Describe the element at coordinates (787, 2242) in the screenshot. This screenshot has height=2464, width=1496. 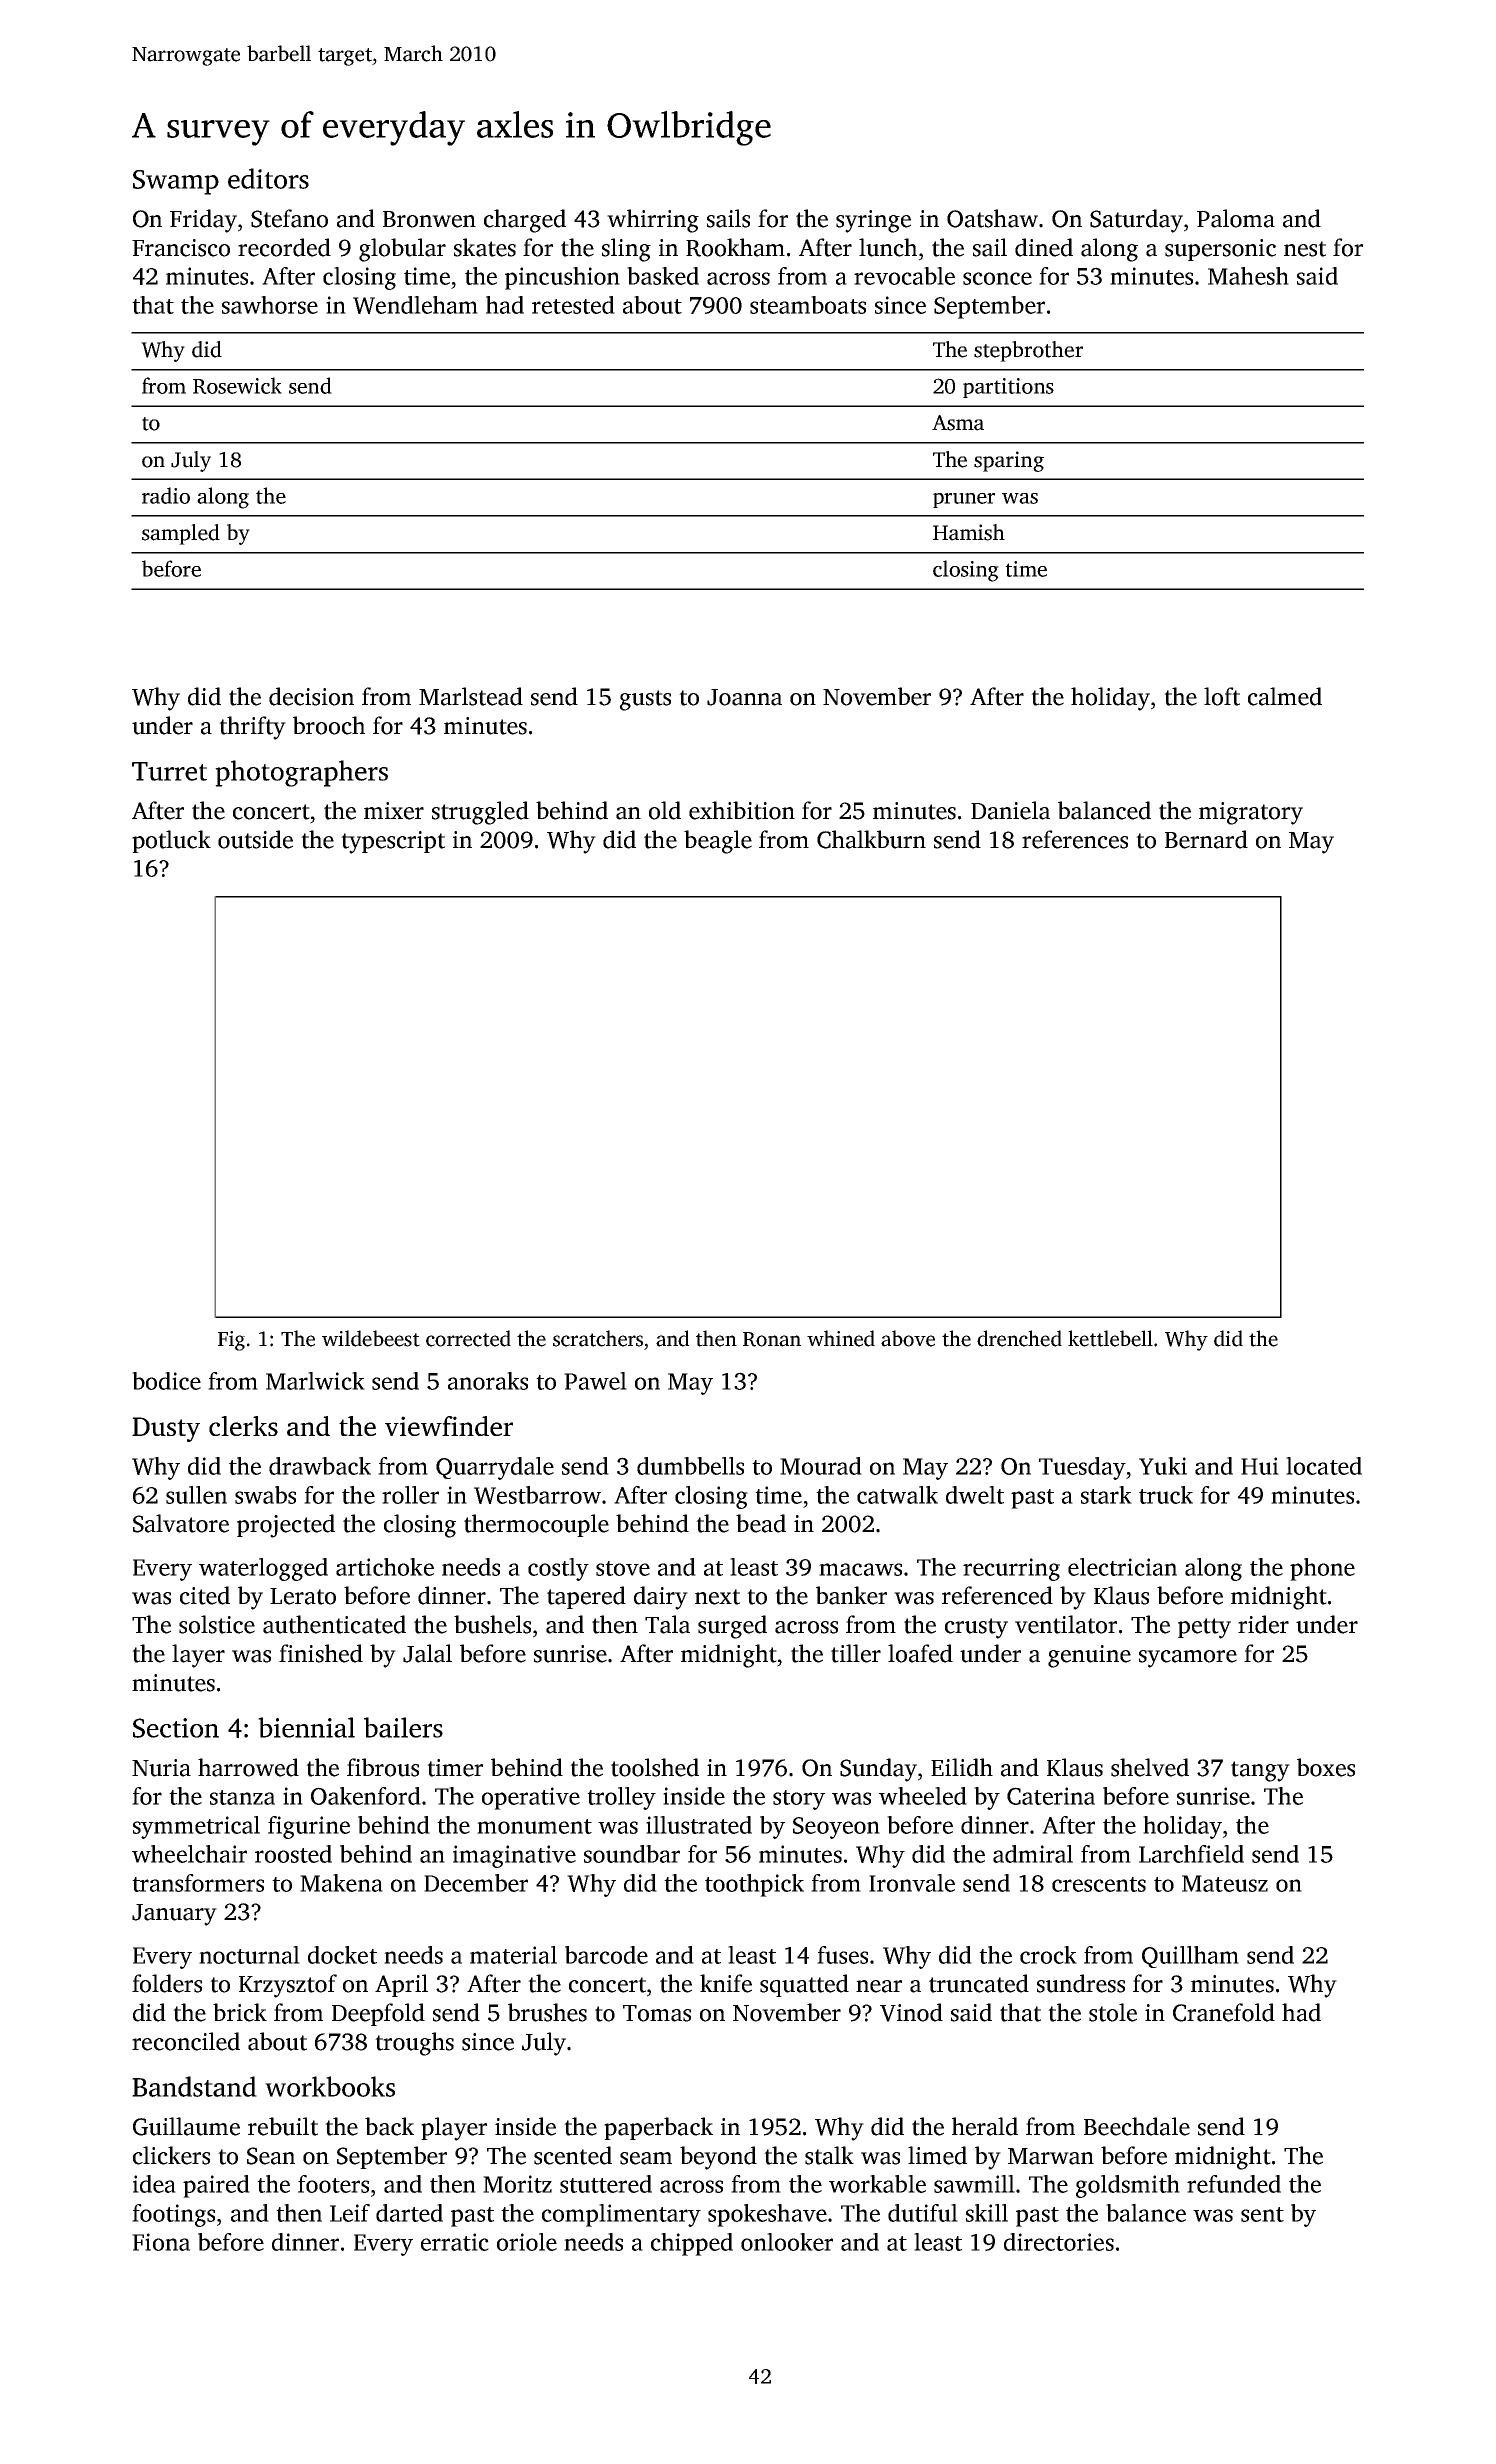
I see `onlooker` at that location.
